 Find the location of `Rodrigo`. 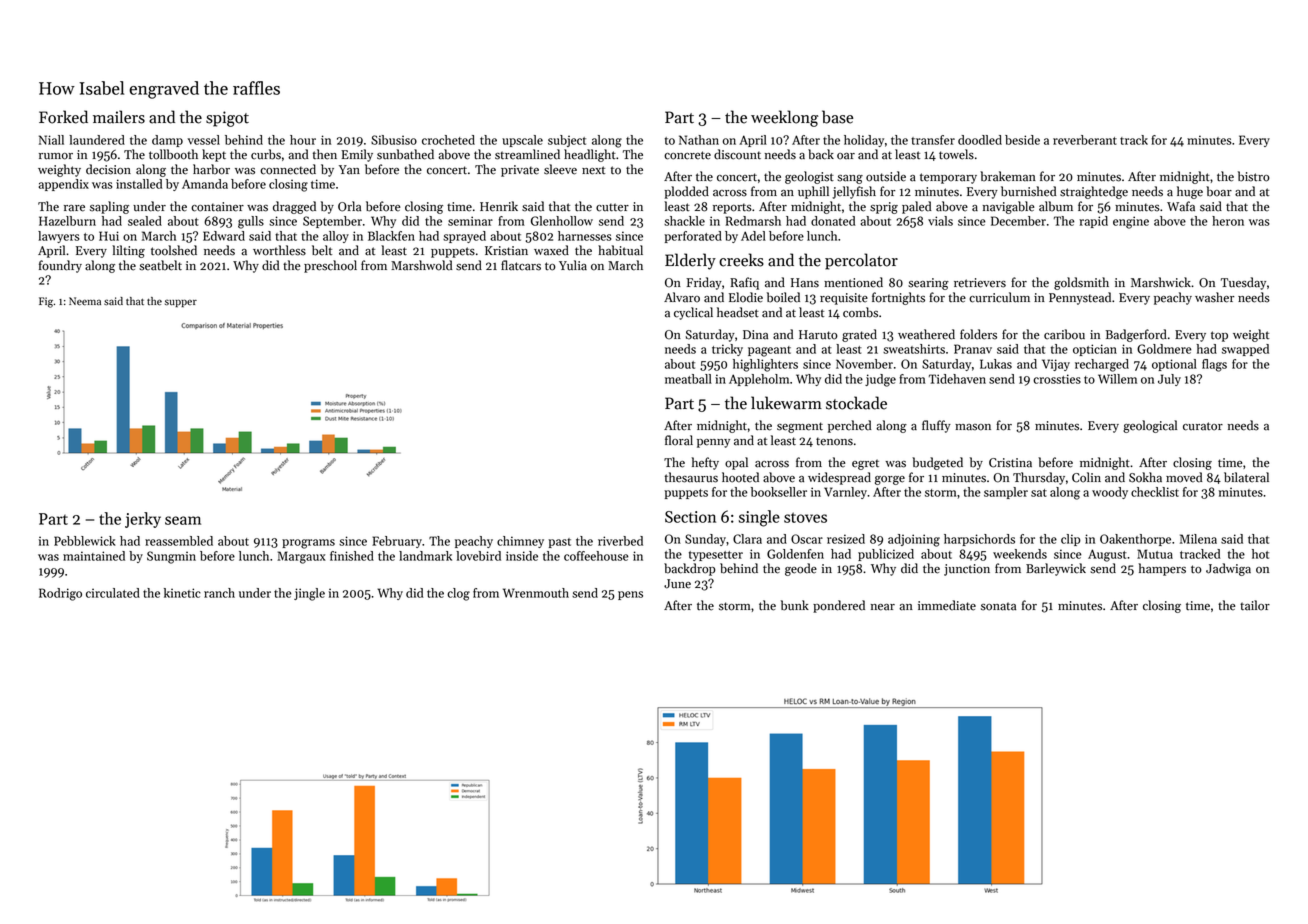

Rodrigo is located at coordinates (60, 594).
